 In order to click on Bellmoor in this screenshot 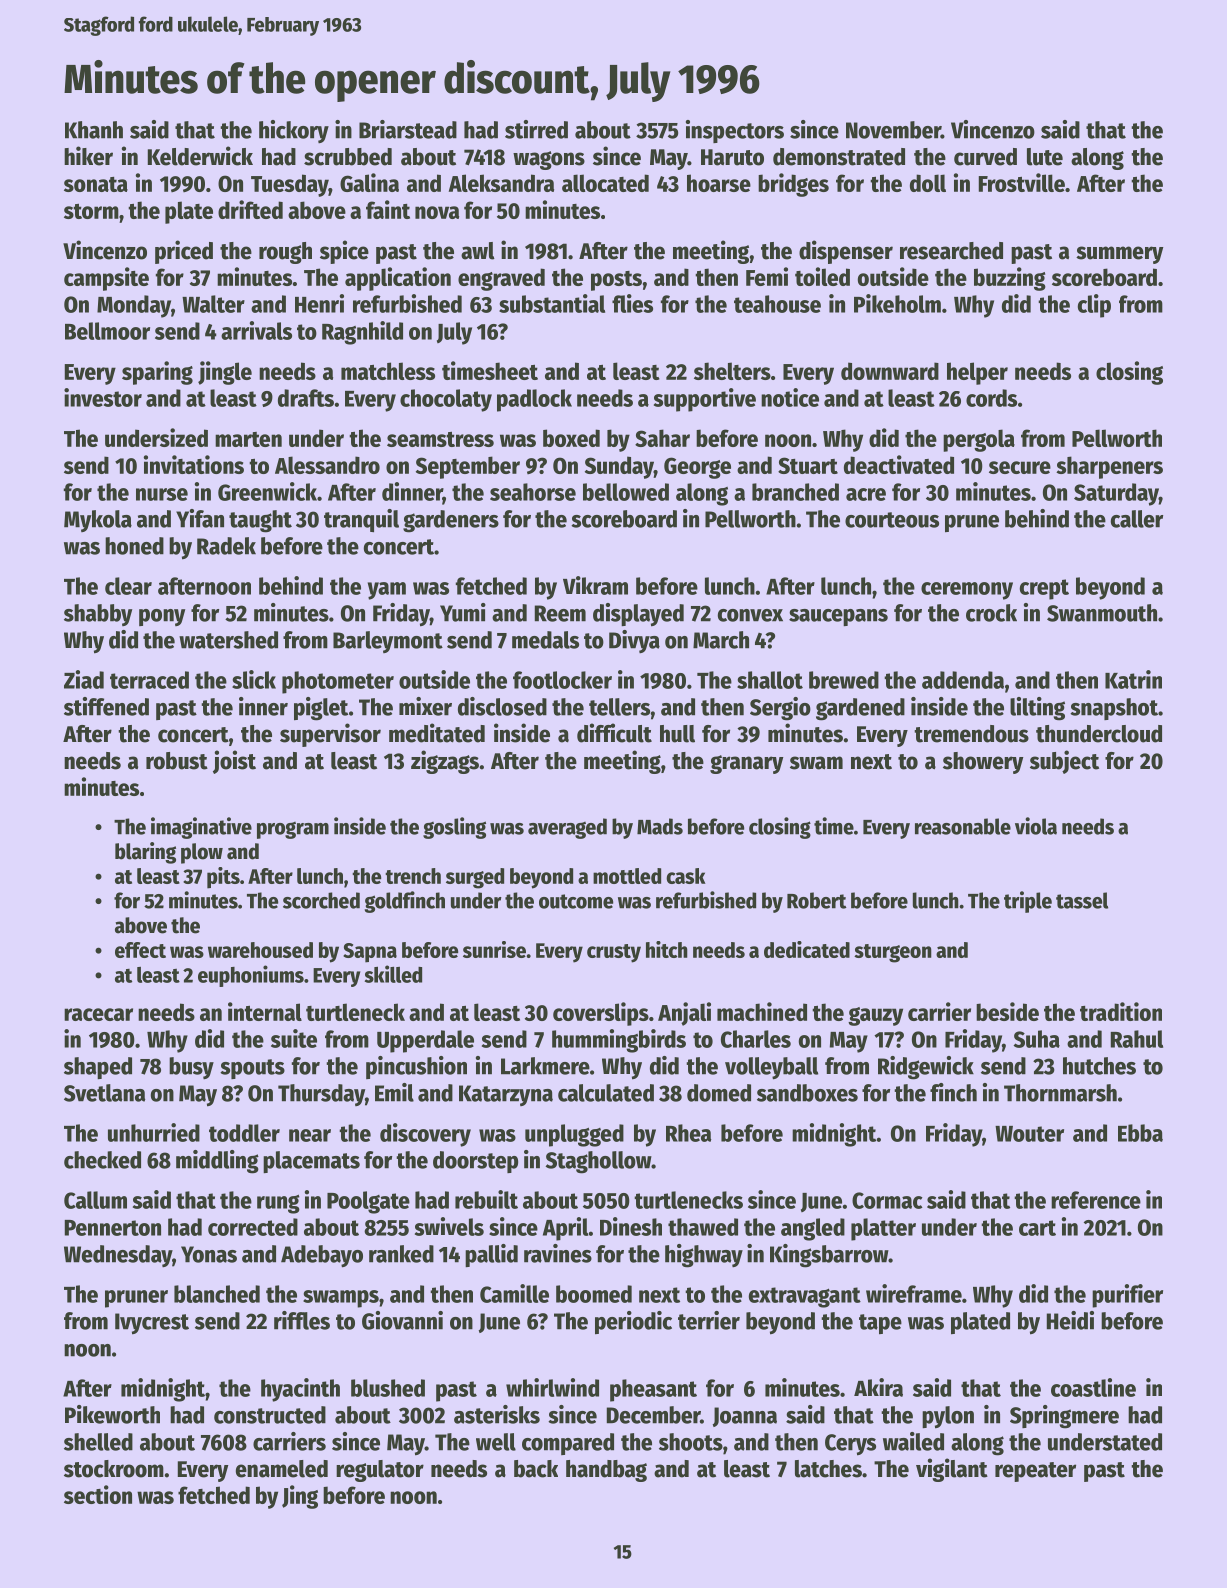, I will do `click(107, 331)`.
